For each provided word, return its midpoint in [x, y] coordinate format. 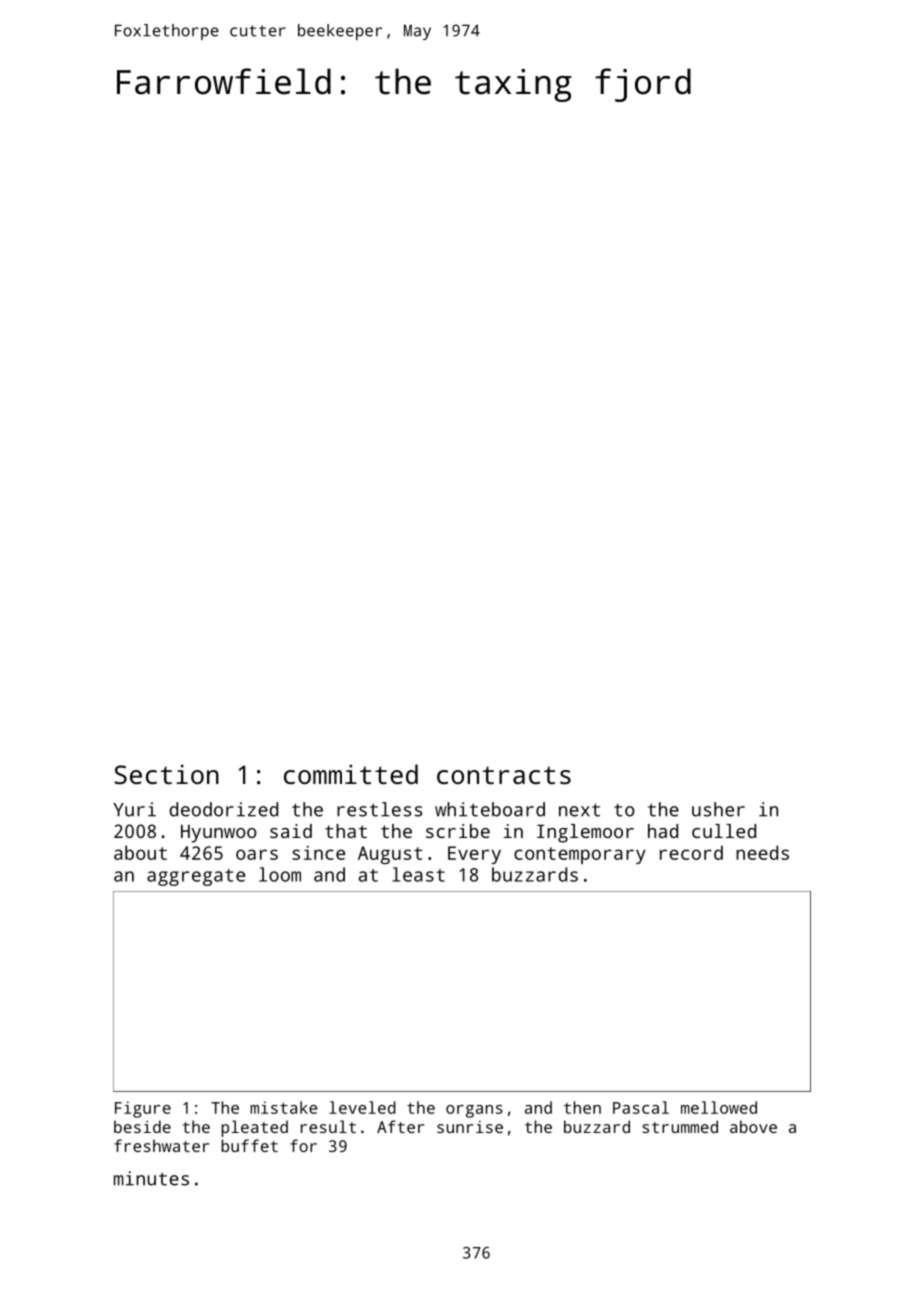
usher [718, 809]
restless [379, 809]
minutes [151, 1178]
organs [474, 1111]
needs [762, 852]
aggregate [196, 877]
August [390, 855]
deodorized [223, 809]
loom [280, 874]
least [418, 874]
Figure [143, 1109]
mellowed [719, 1107]
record [691, 852]
